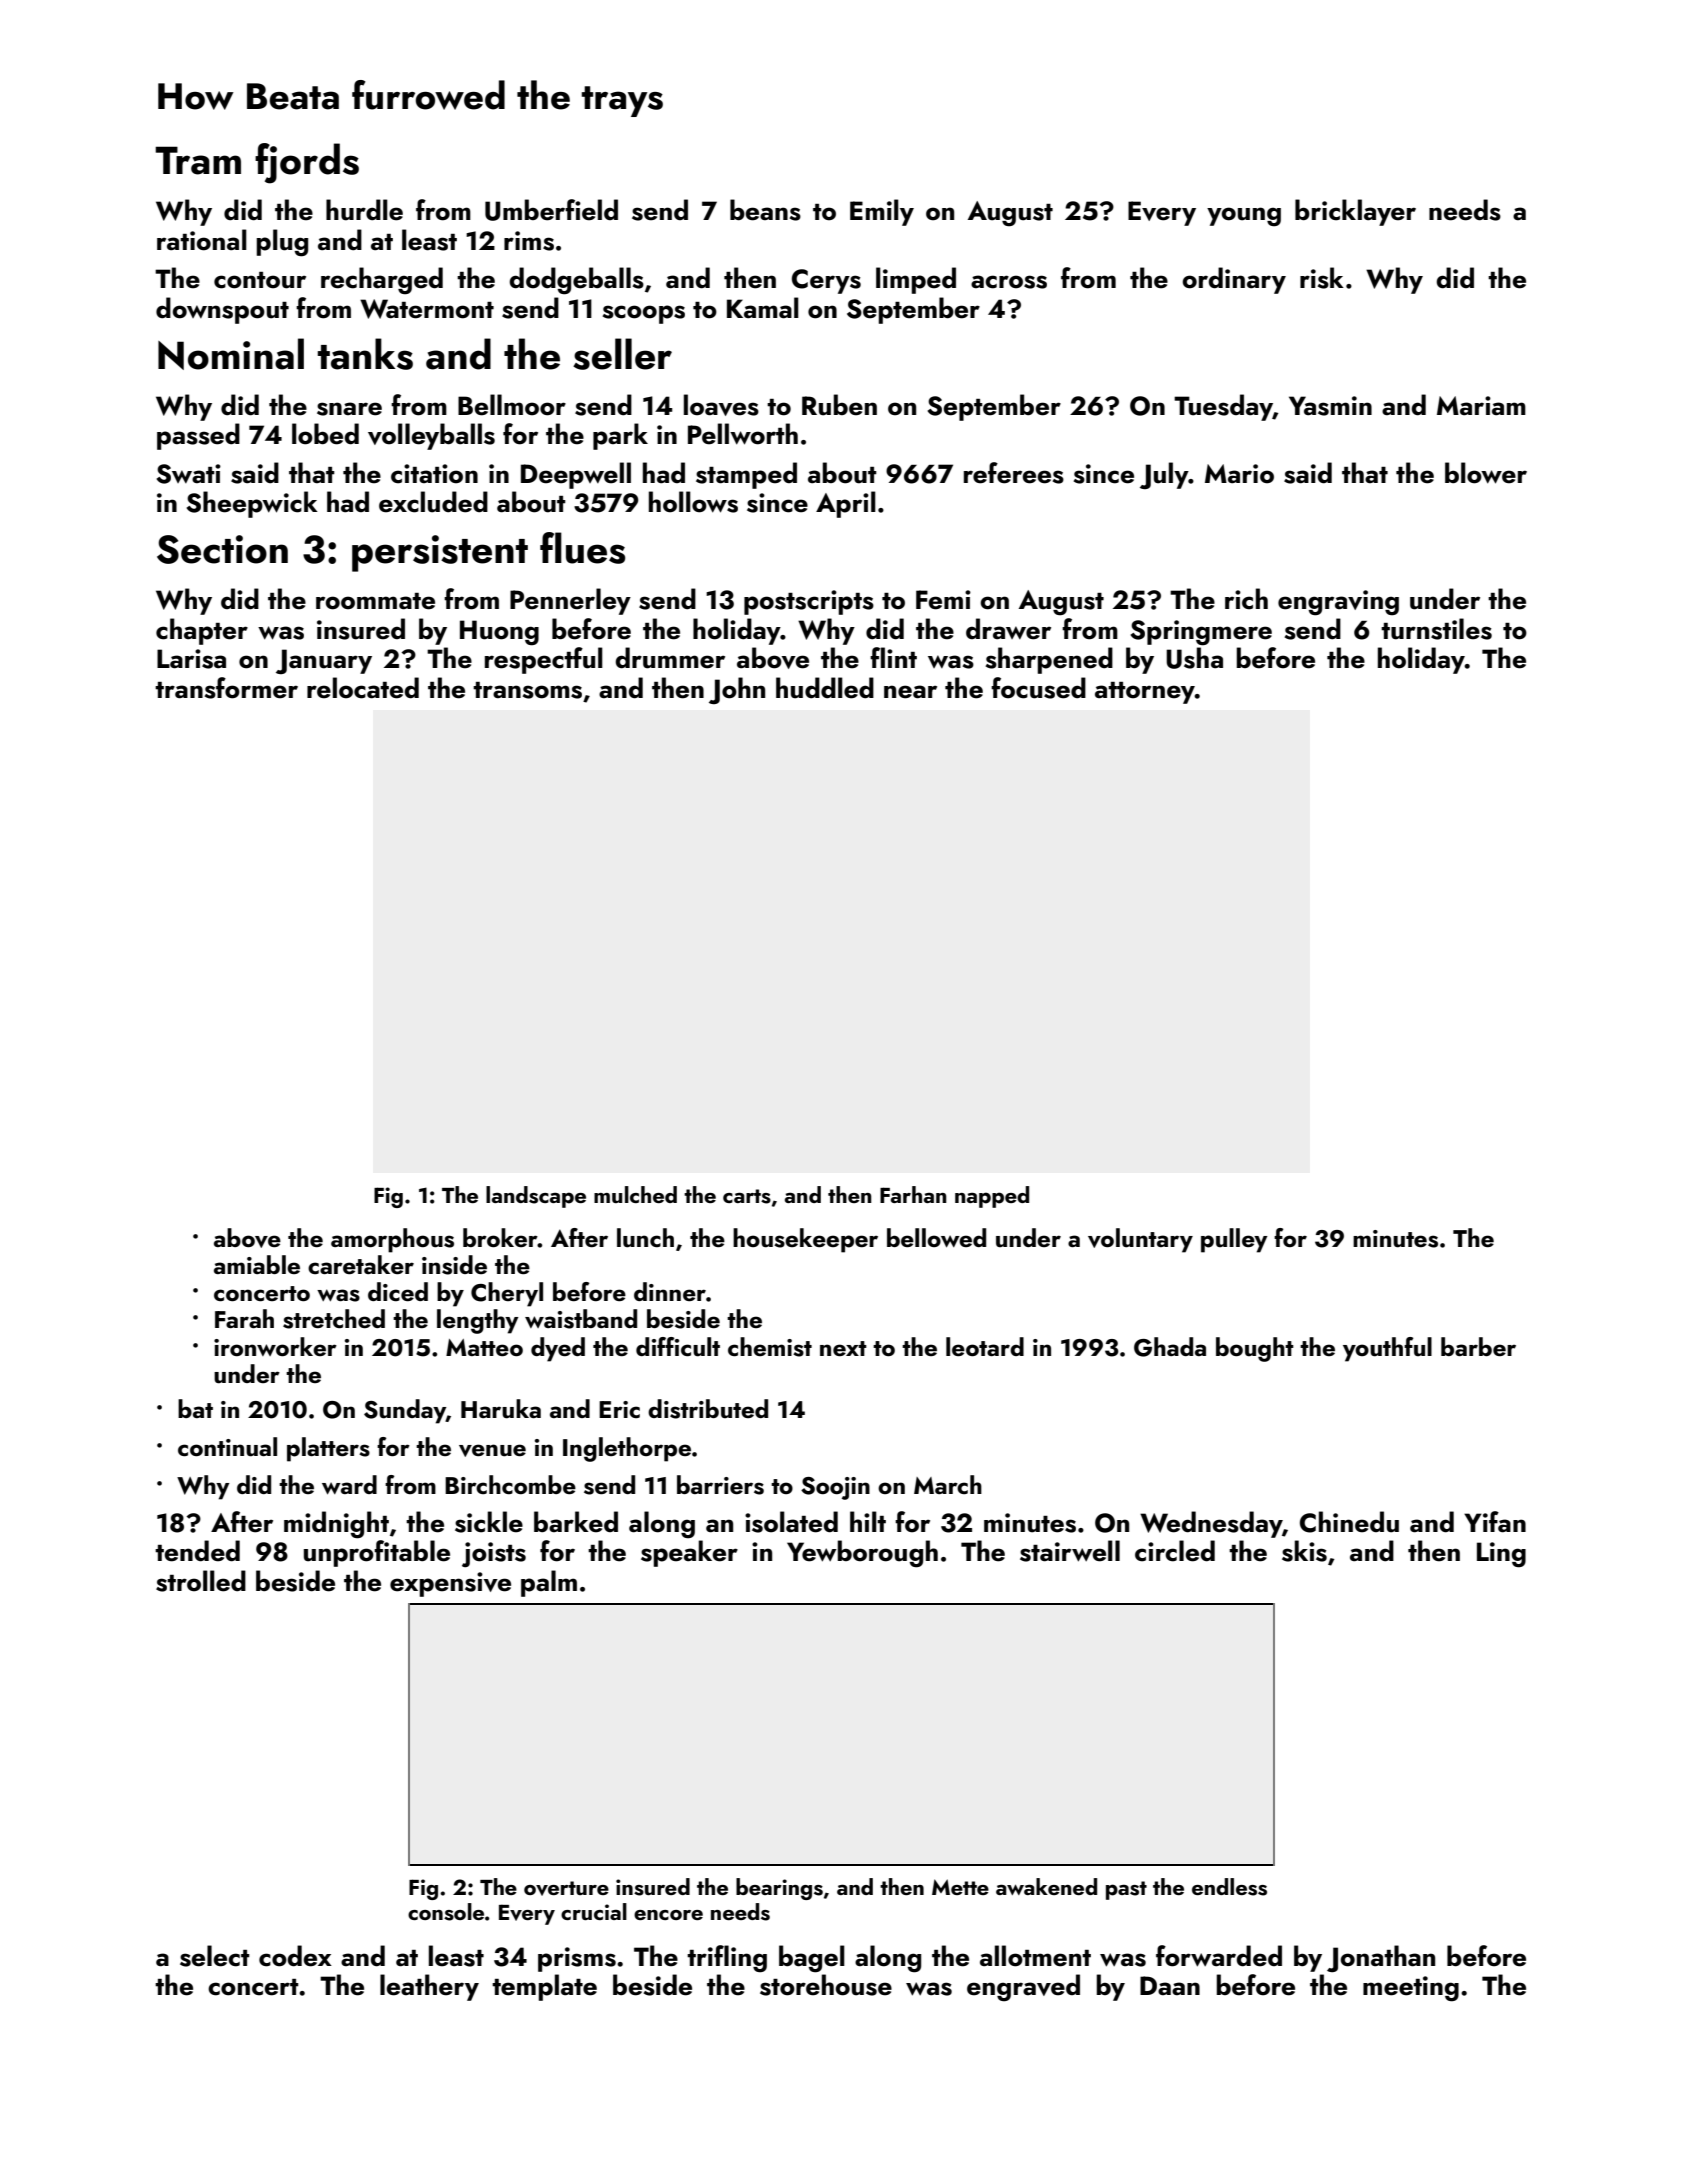 Image resolution: width=1683 pixels, height=2178 pixels. I want to click on engraving, so click(1338, 603).
